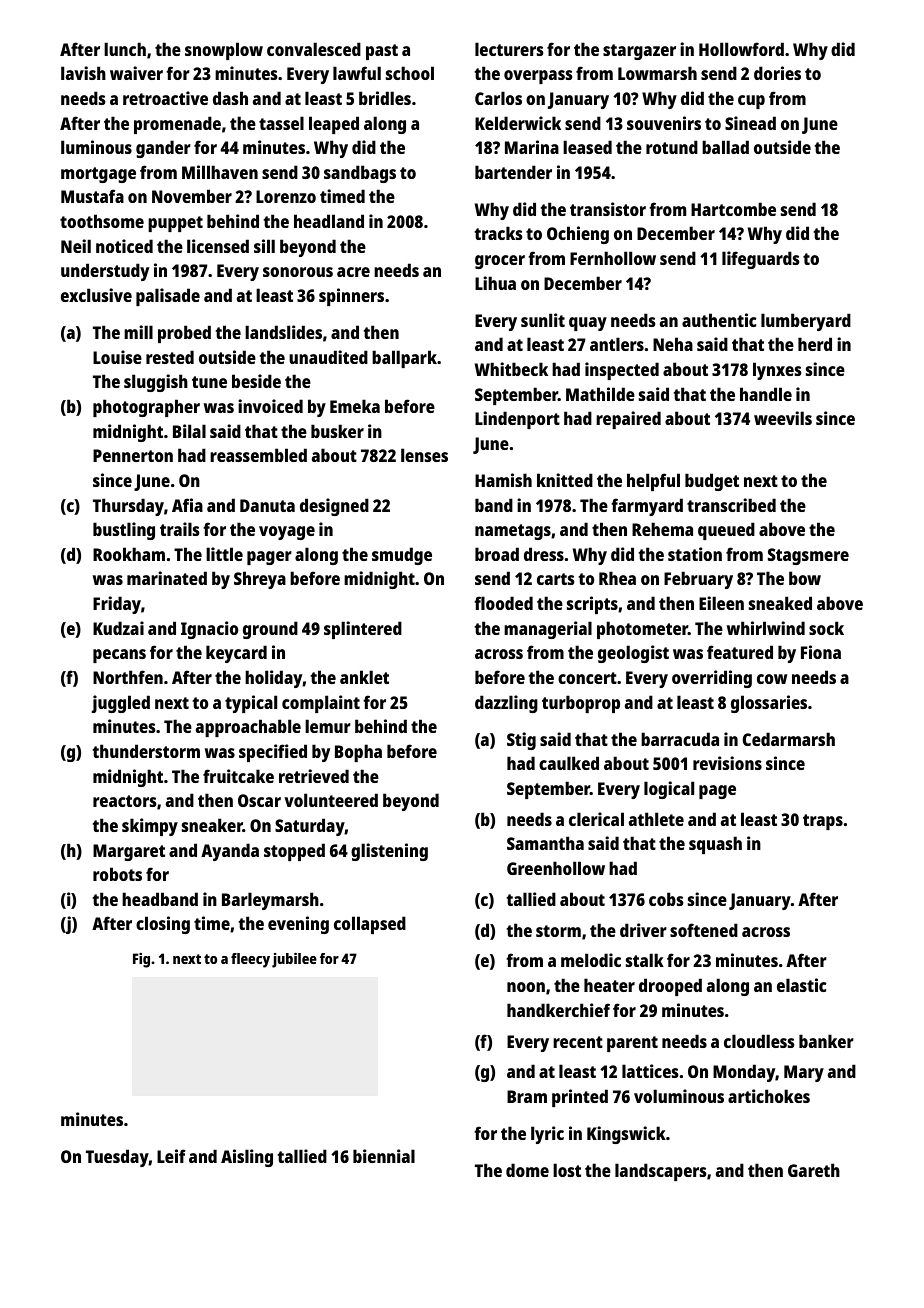 The width and height of the screenshot is (924, 1308). Describe the element at coordinates (741, 49) in the screenshot. I see `Hollowford` at that location.
